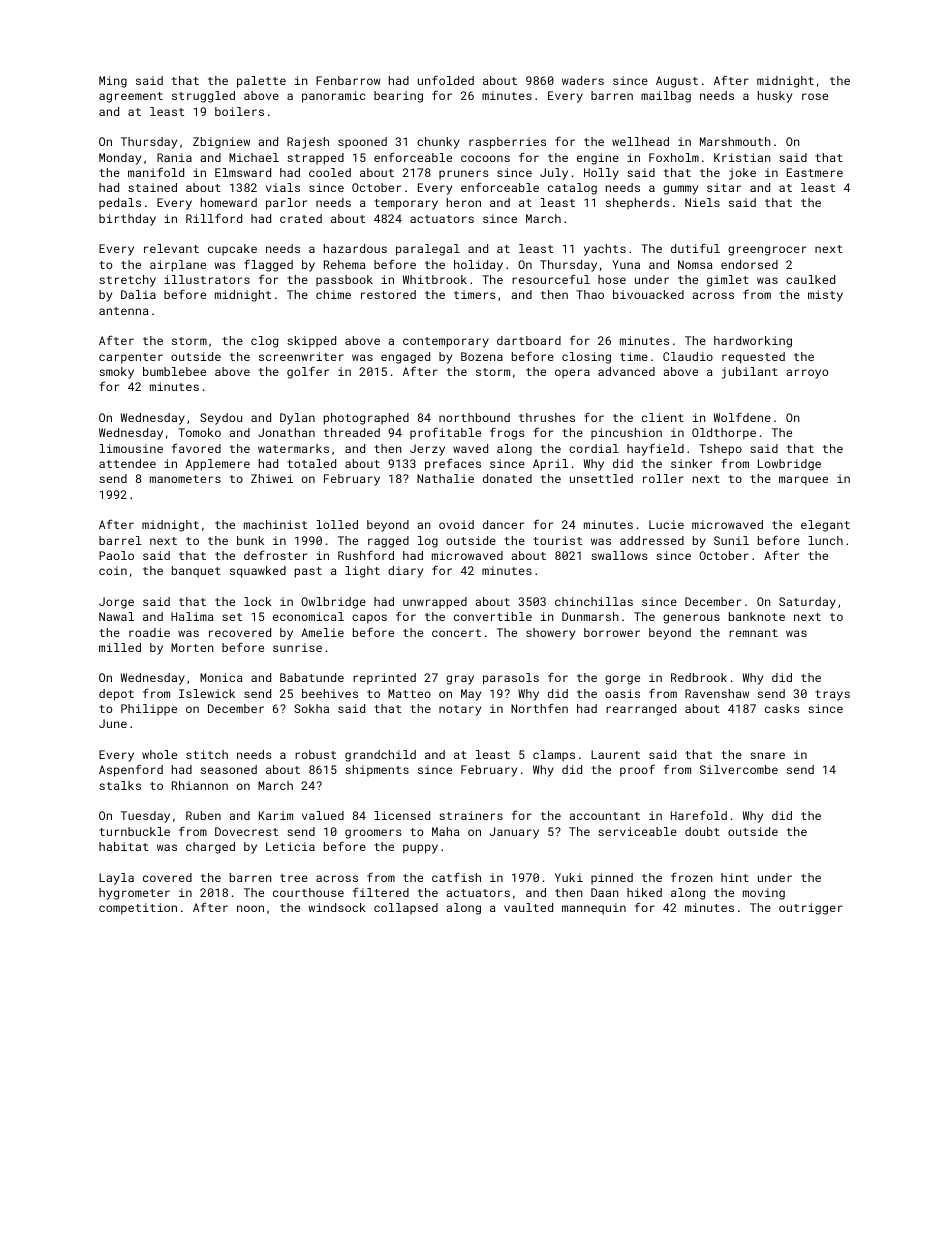  Describe the element at coordinates (127, 463) in the image. I see `attendee` at that location.
